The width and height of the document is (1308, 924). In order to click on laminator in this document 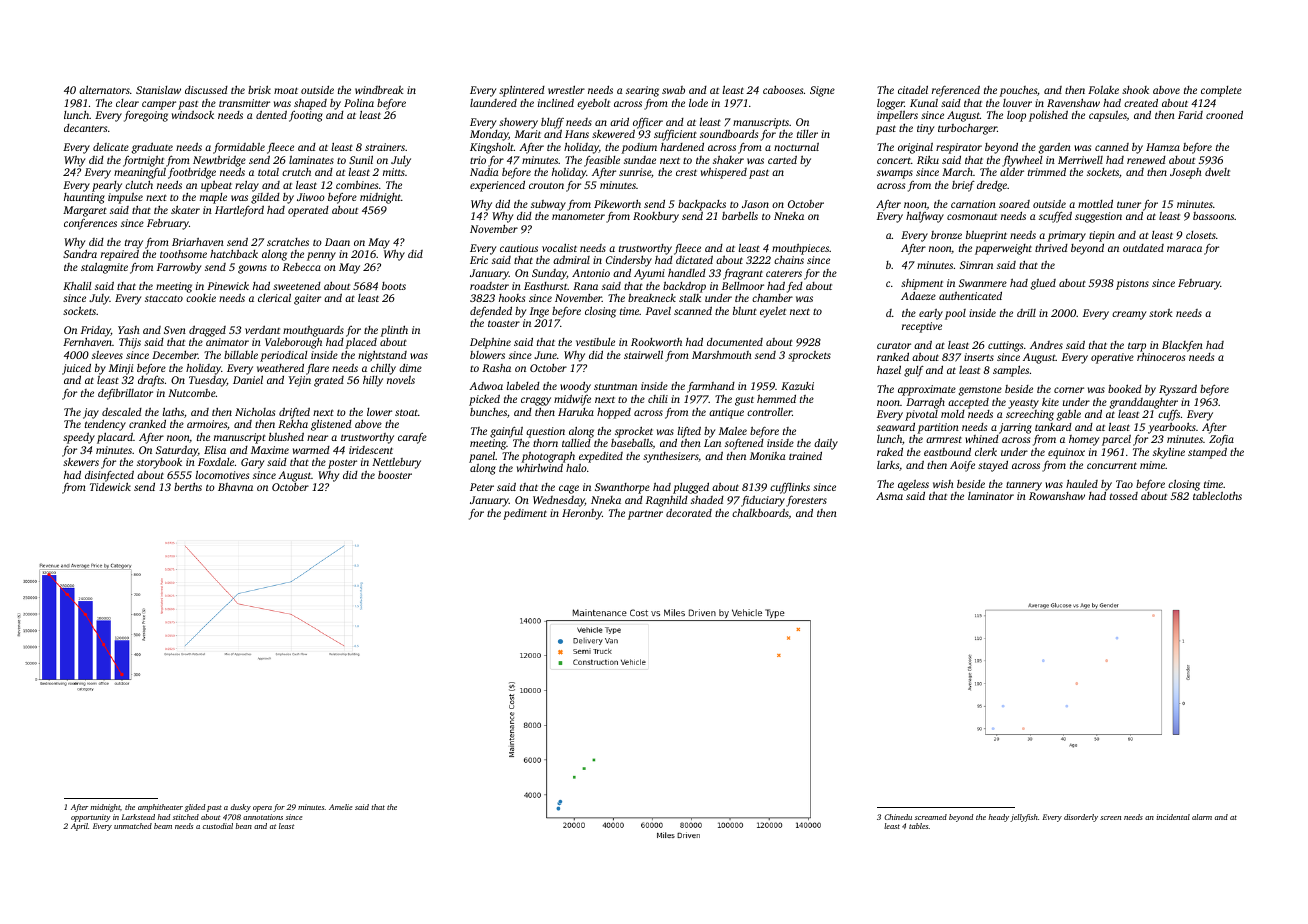, I will do `click(991, 496)`.
